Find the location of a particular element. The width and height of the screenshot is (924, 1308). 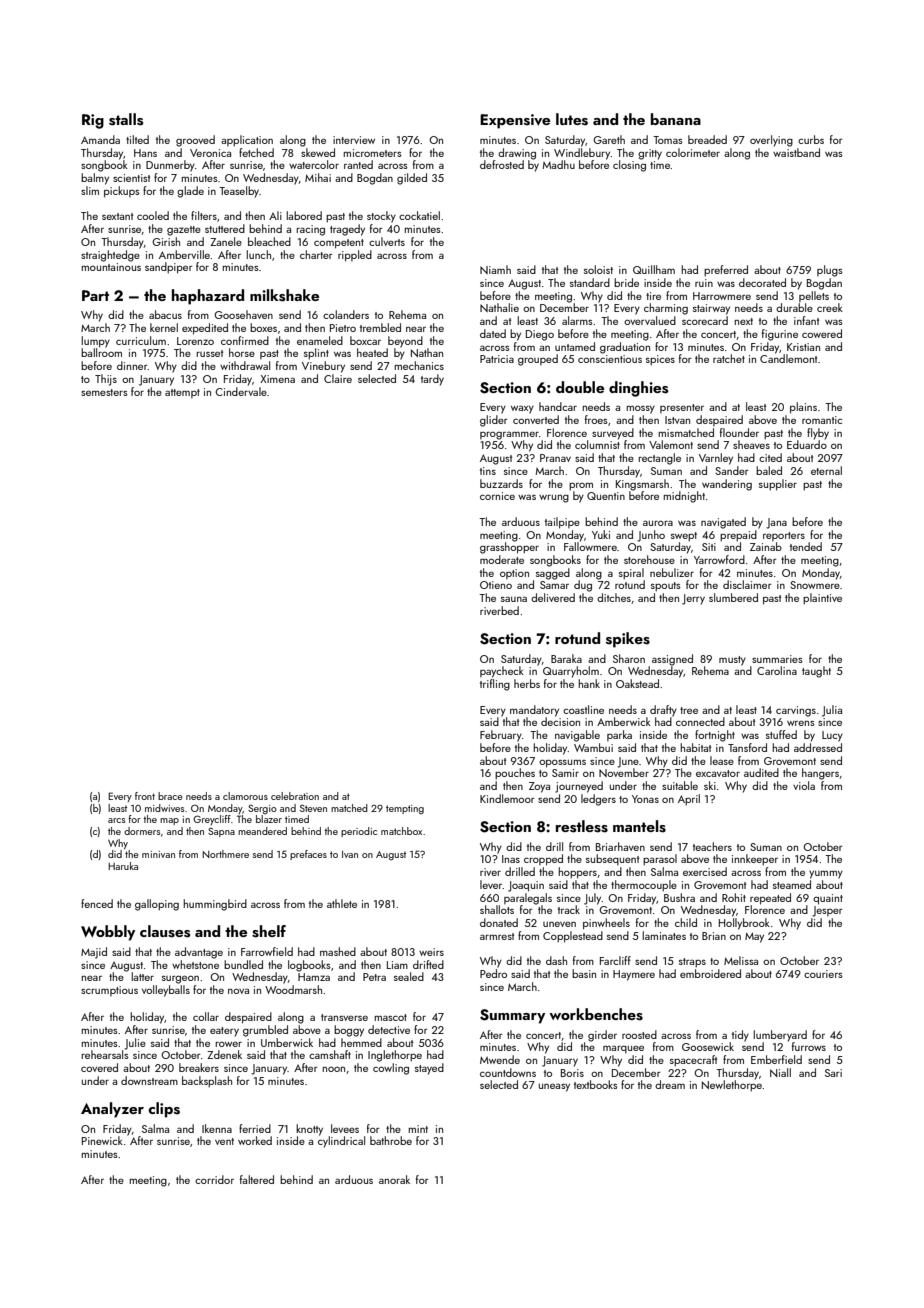

charming is located at coordinates (666, 309).
